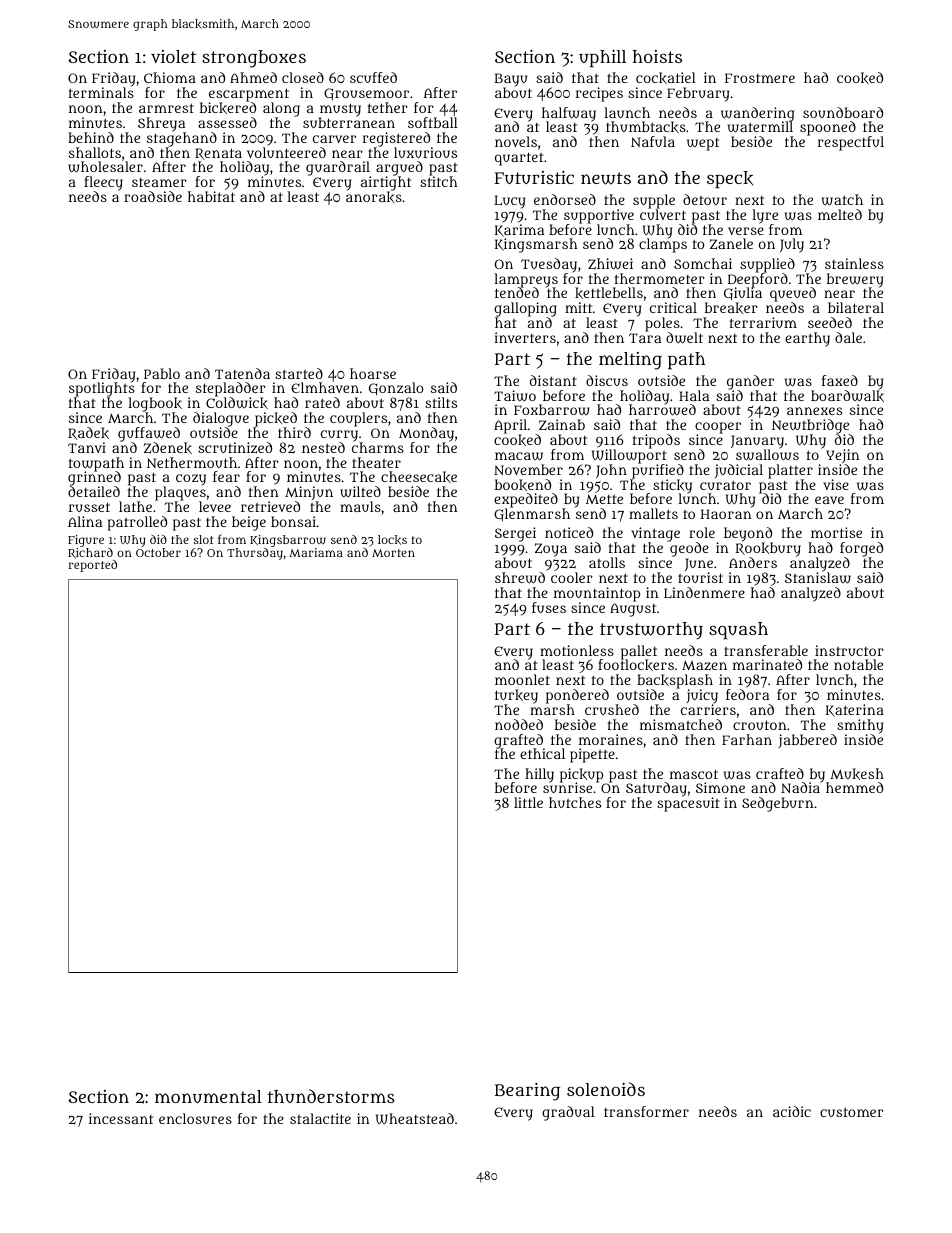 The image size is (952, 1233). I want to click on Thursday, so click(255, 554).
